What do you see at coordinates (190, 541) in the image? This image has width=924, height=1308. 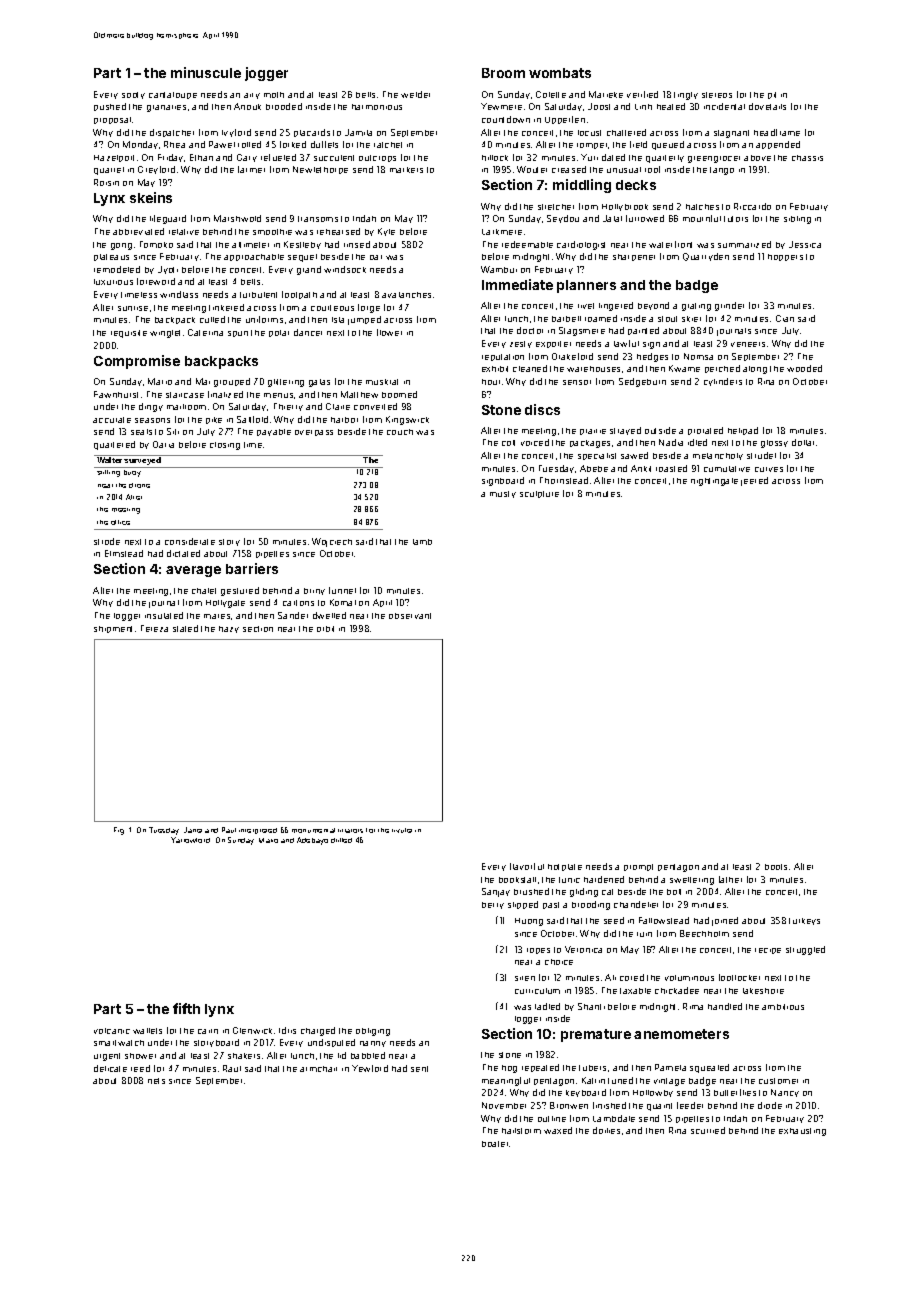 I see `considerate` at bounding box center [190, 541].
